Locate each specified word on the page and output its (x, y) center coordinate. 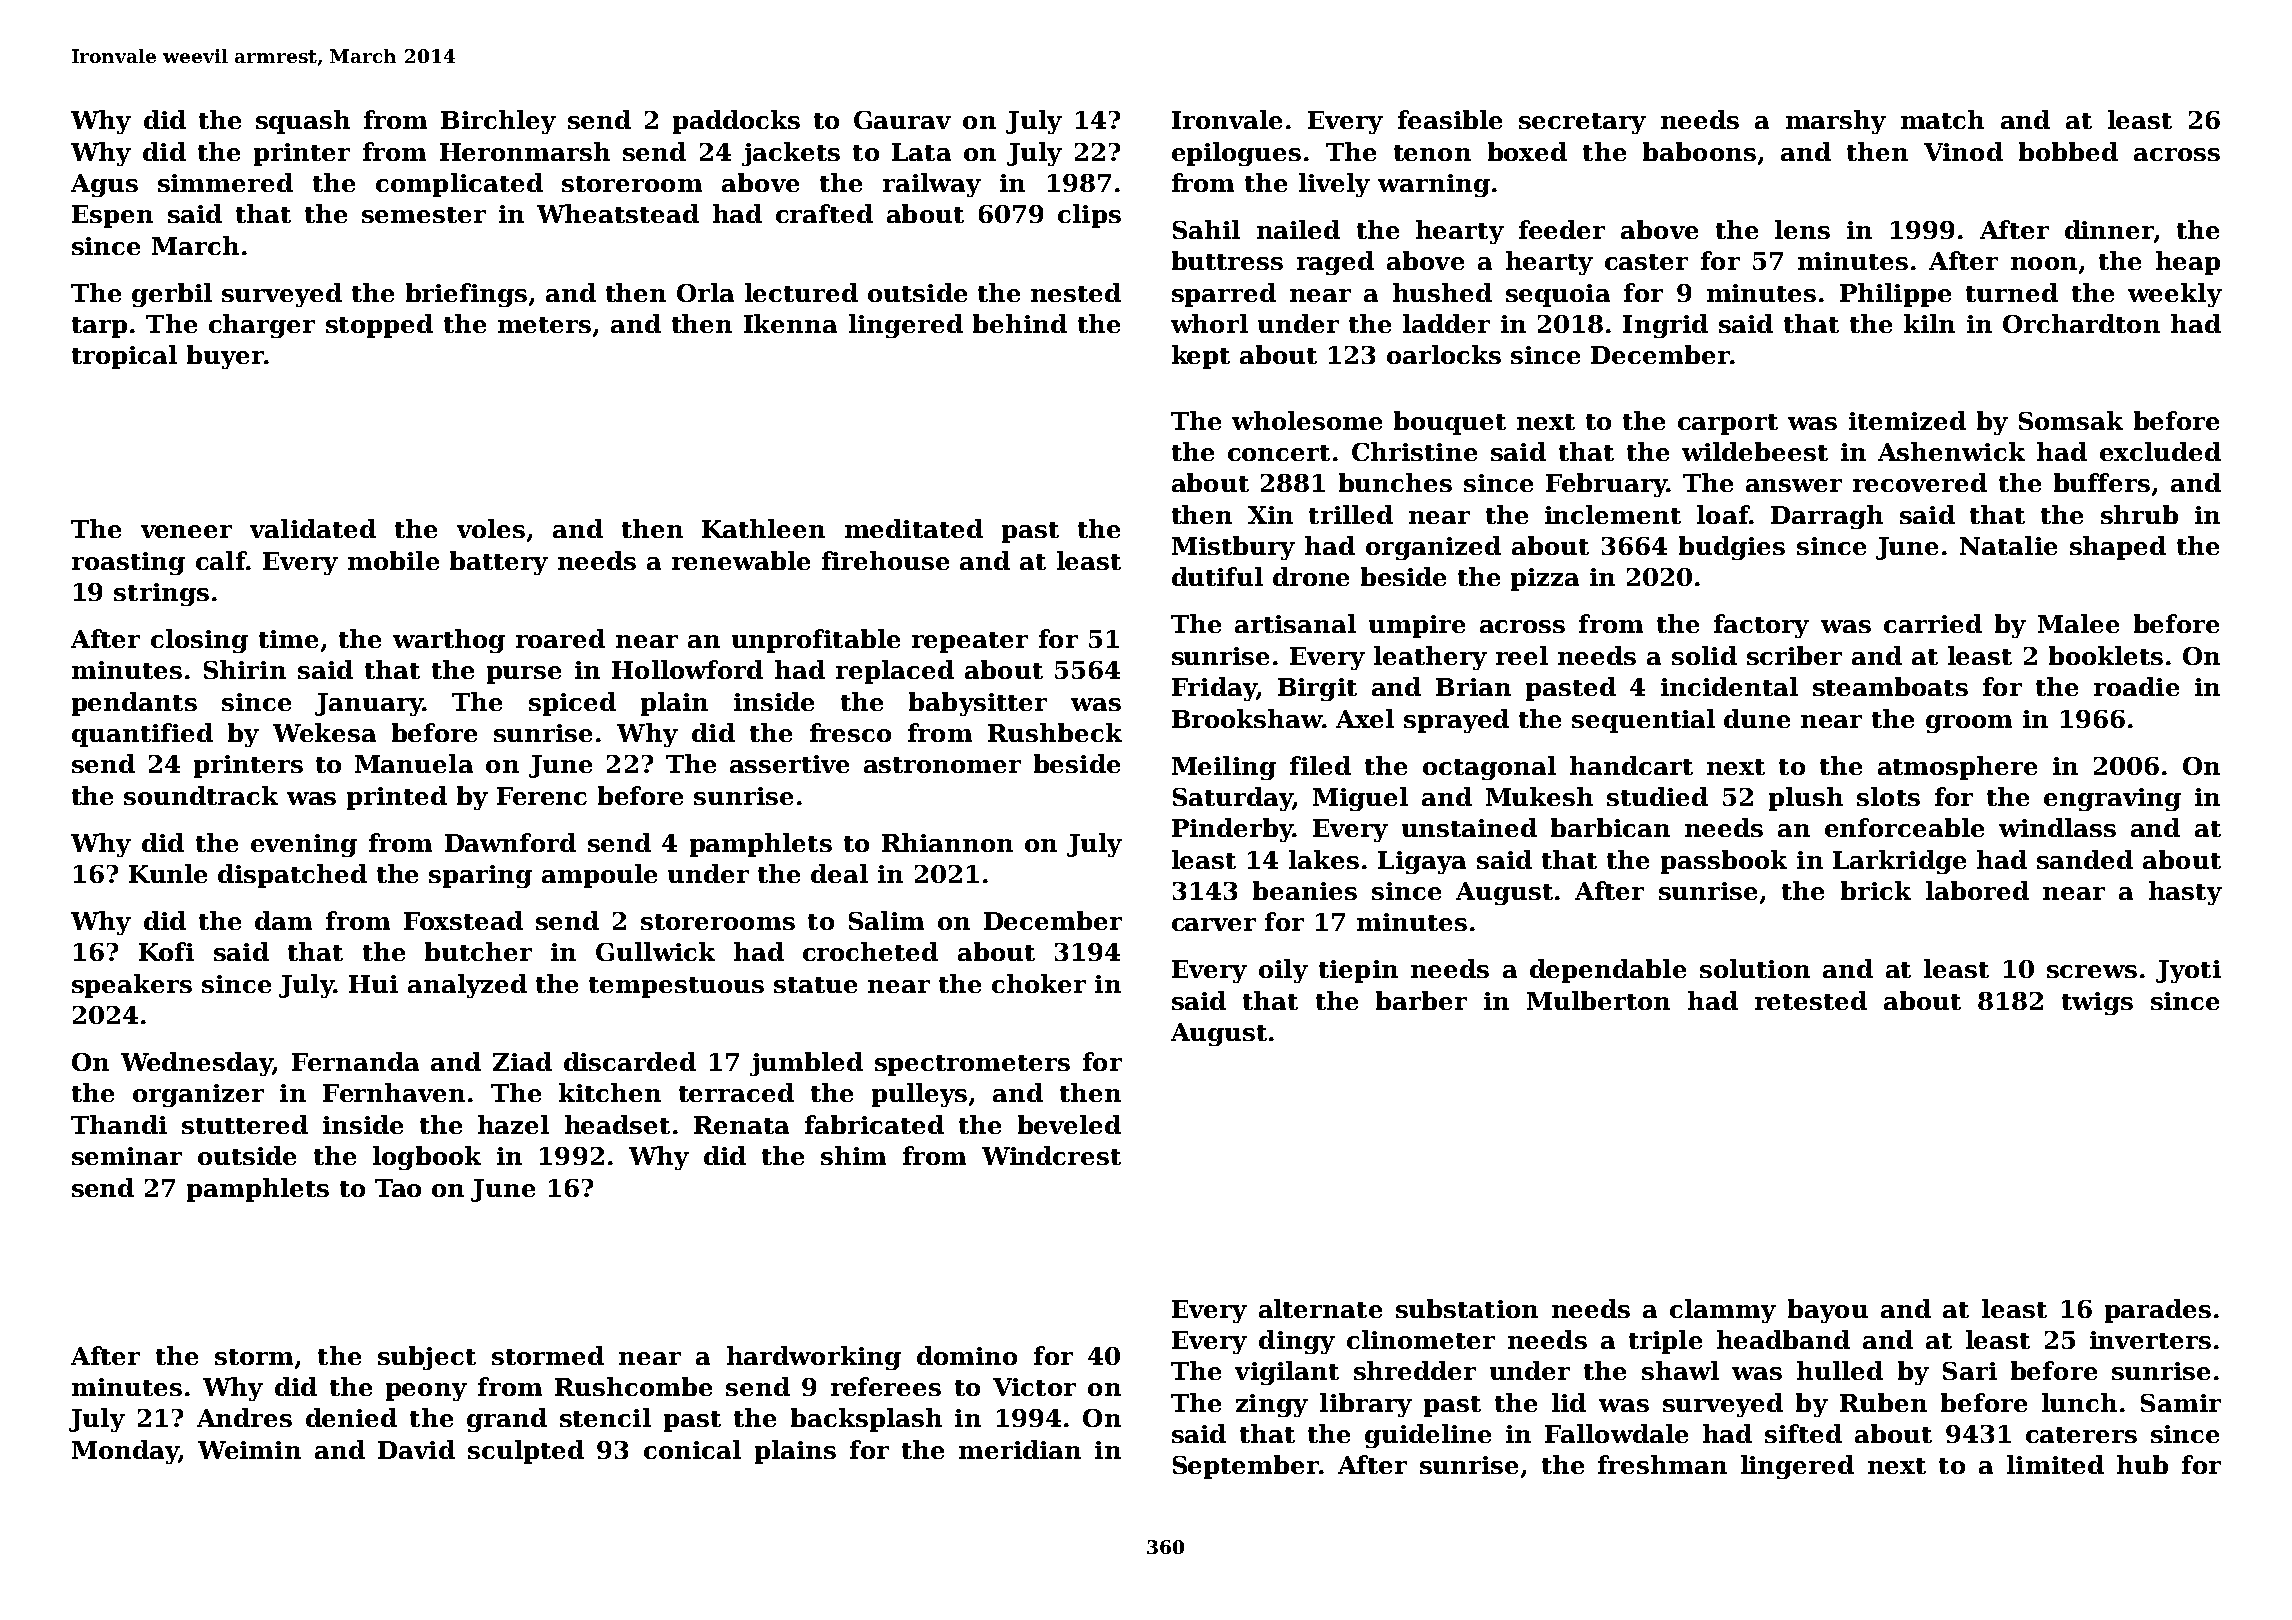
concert (1279, 453)
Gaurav (902, 120)
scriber (1794, 655)
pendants (134, 704)
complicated (459, 185)
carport (1728, 424)
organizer (198, 1095)
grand (507, 1420)
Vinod (1963, 151)
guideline (1428, 1436)
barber (1421, 1000)
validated (313, 528)
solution (1755, 968)
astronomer (942, 765)
